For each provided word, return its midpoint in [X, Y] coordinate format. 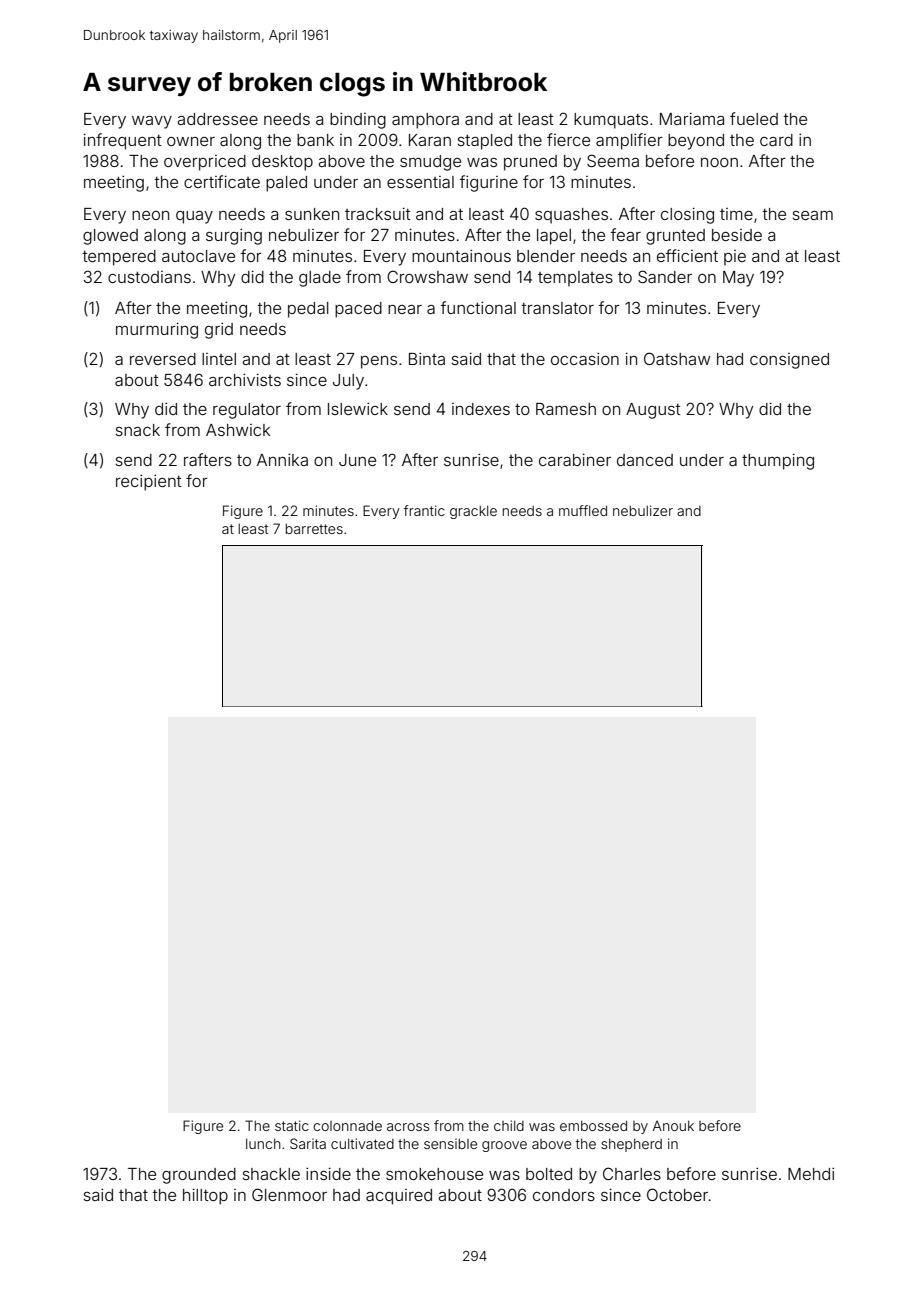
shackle [271, 1174]
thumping [778, 461]
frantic [424, 510]
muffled [583, 510]
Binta [427, 358]
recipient [149, 482]
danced [645, 460]
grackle [473, 512]
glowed [110, 237]
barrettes [314, 529]
